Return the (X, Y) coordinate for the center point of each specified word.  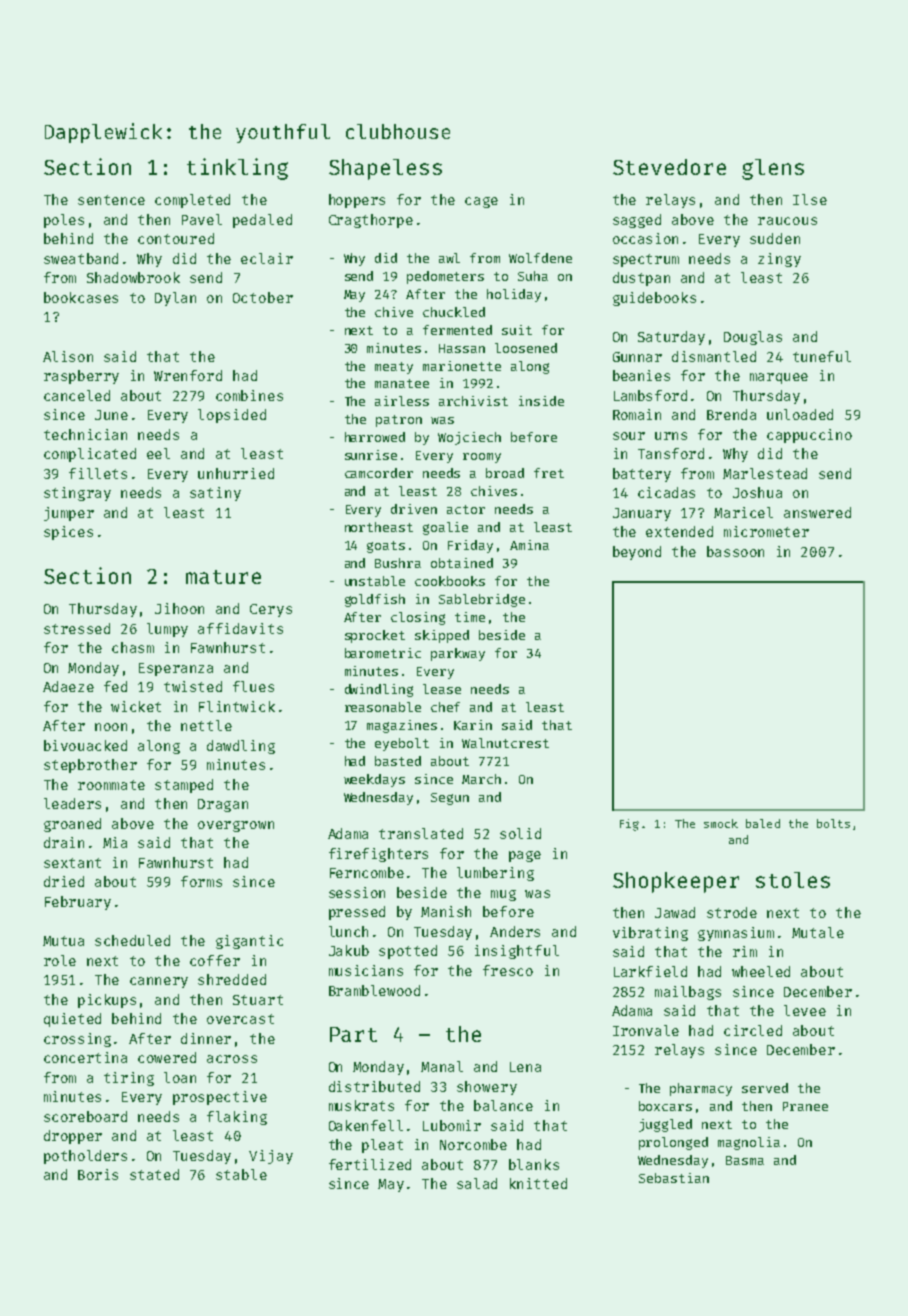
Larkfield (650, 971)
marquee (779, 378)
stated (154, 1174)
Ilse (810, 199)
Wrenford (188, 375)
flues (253, 686)
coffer (215, 960)
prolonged (673, 1143)
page (525, 856)
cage (481, 202)
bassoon (735, 551)
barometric (383, 653)
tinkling (237, 169)
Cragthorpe (371, 221)
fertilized (370, 1164)
